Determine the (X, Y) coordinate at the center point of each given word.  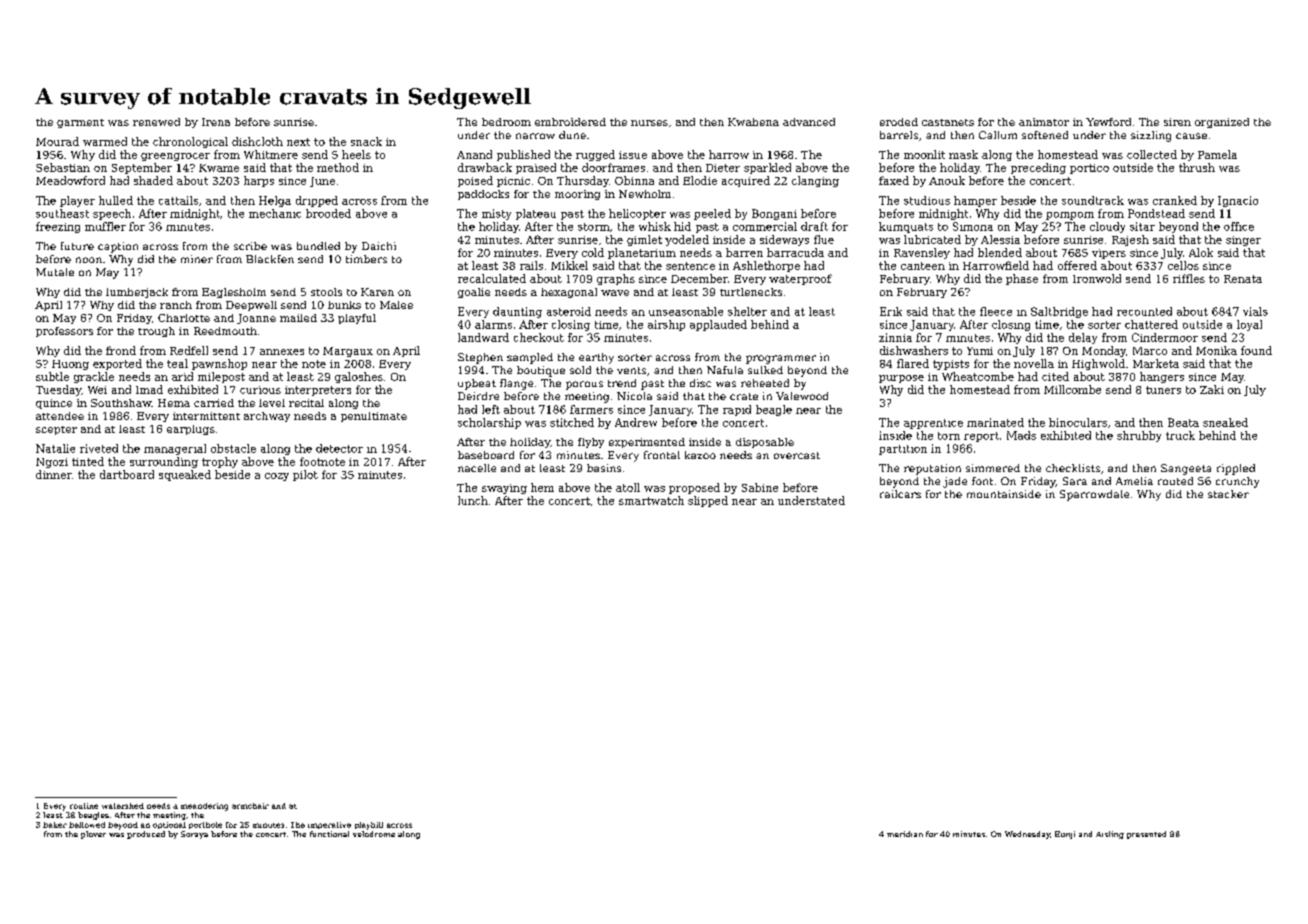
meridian (905, 834)
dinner (53, 474)
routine (84, 806)
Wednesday (1027, 835)
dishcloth (257, 141)
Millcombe (1072, 389)
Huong (70, 365)
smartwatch (651, 500)
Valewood (802, 396)
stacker (1228, 494)
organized (1222, 123)
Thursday (583, 181)
